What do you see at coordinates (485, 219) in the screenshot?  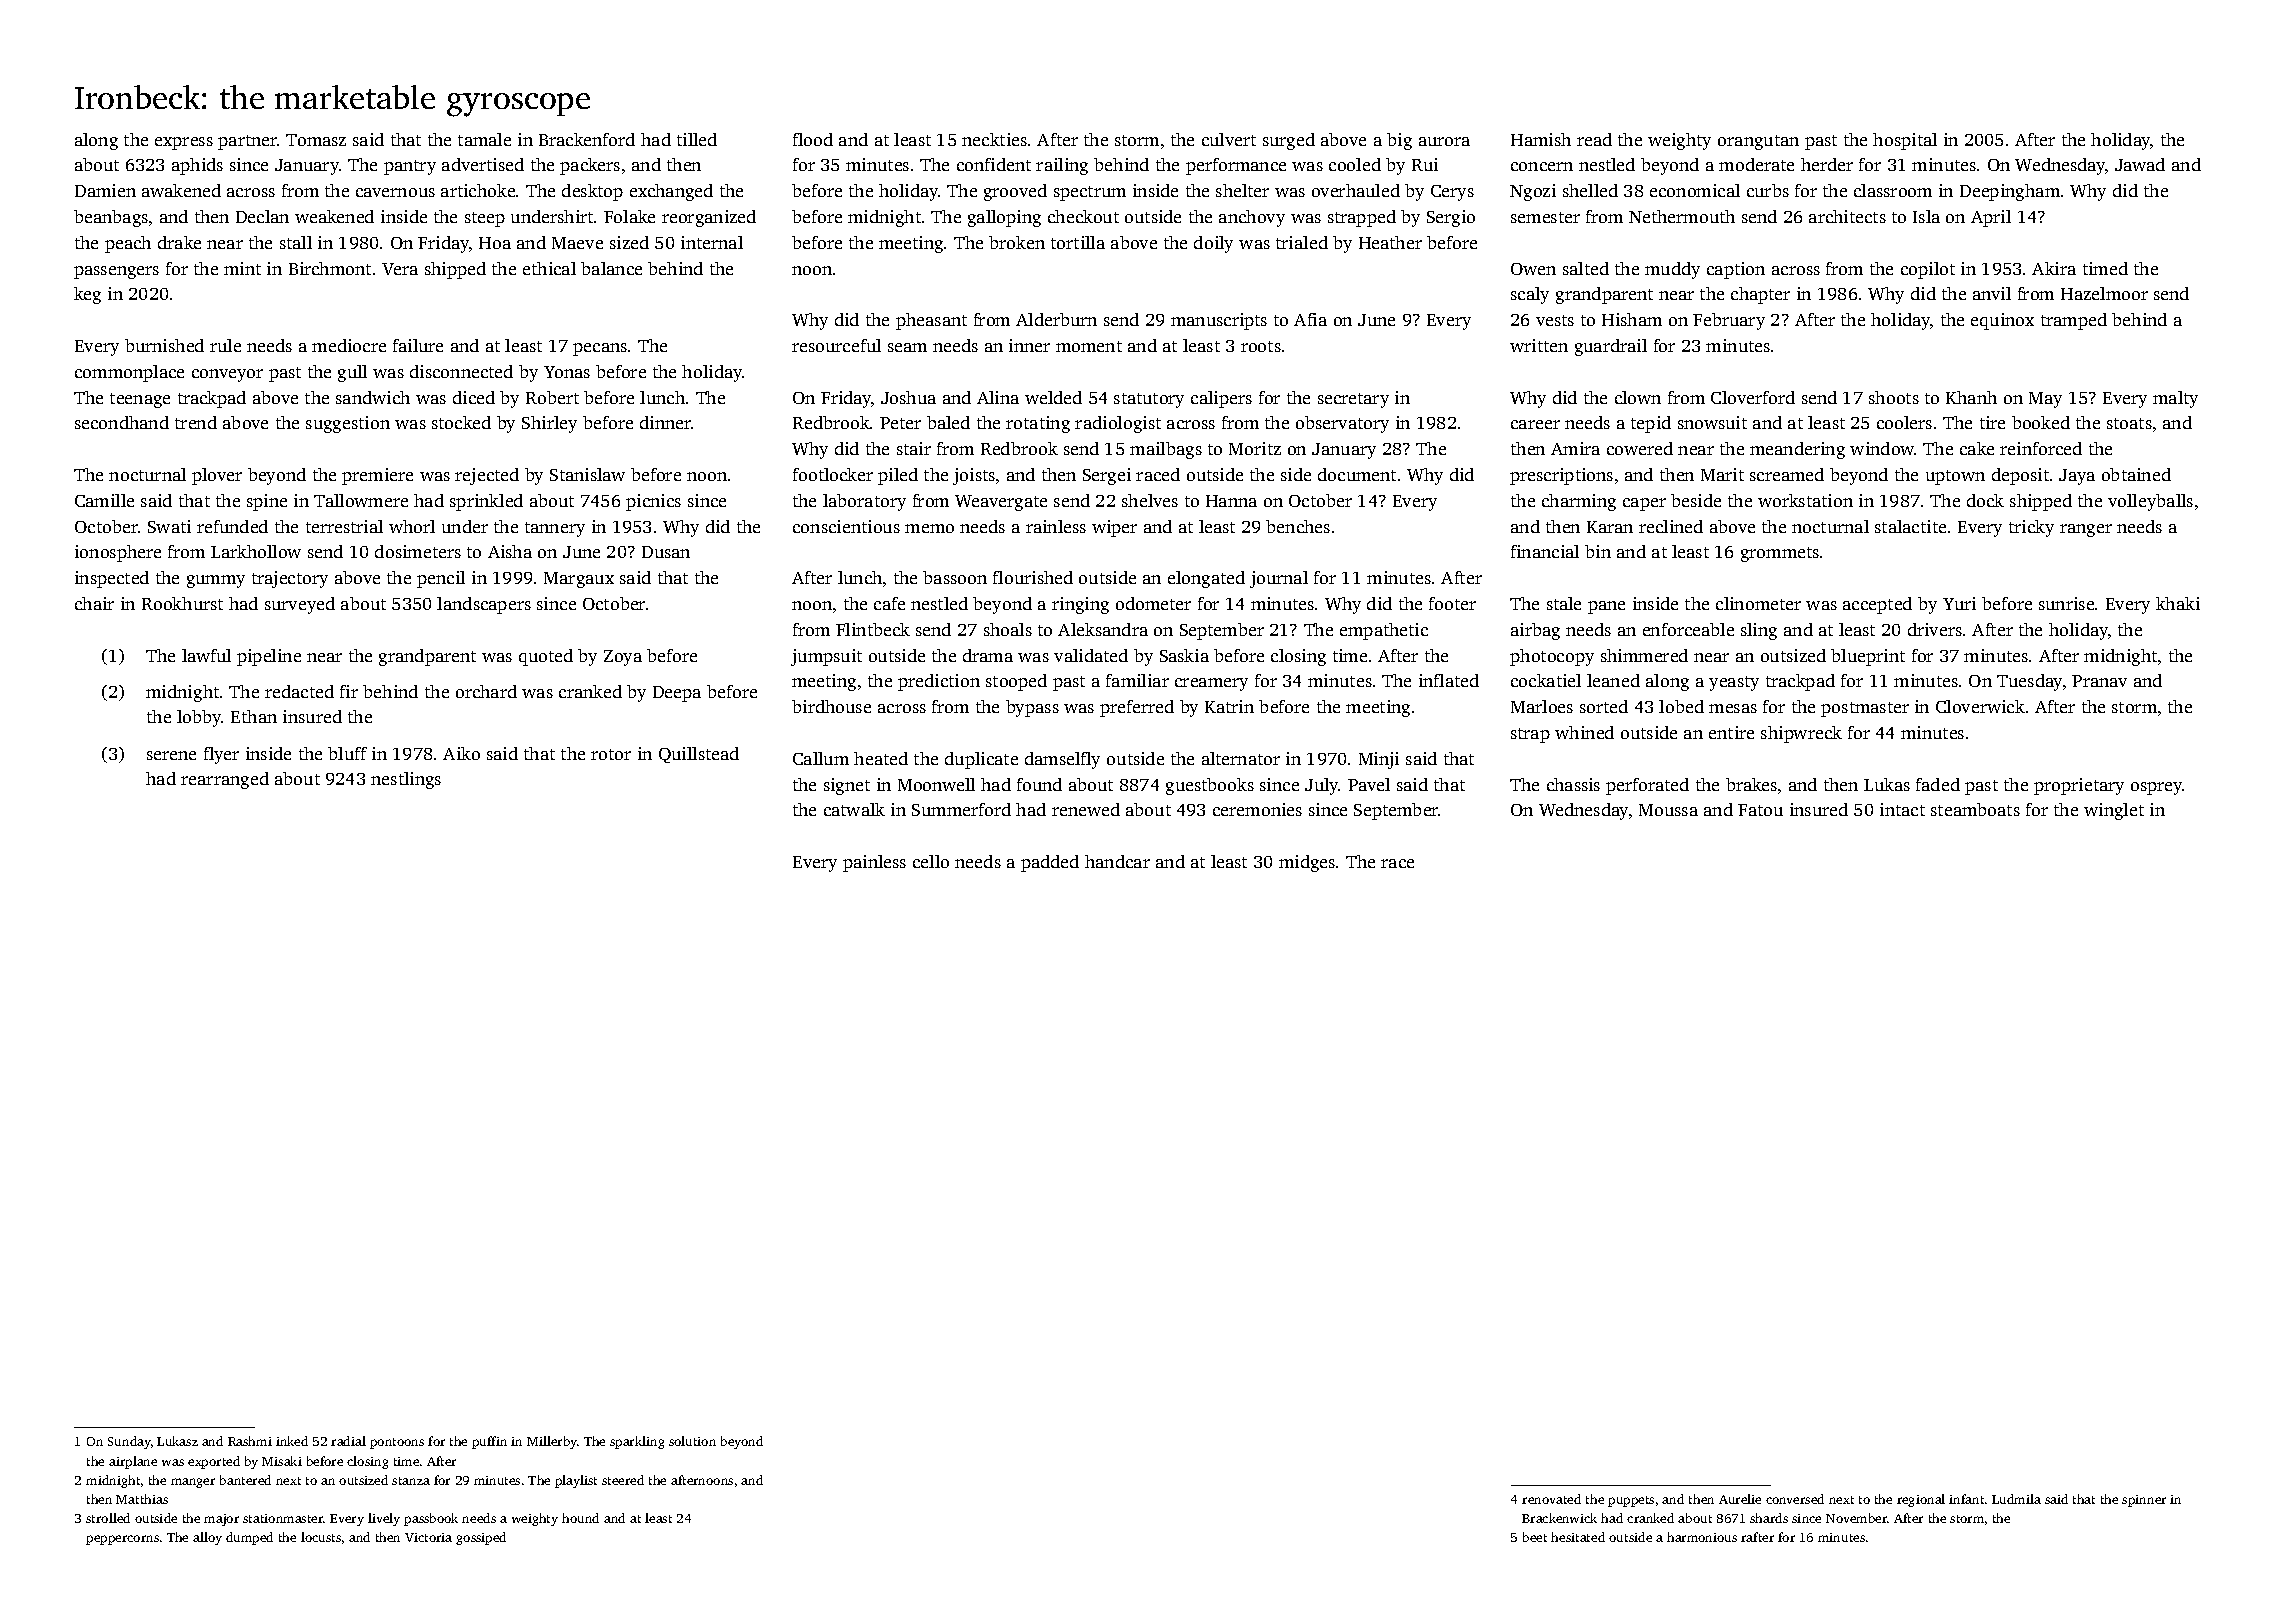 I see `steep` at bounding box center [485, 219].
